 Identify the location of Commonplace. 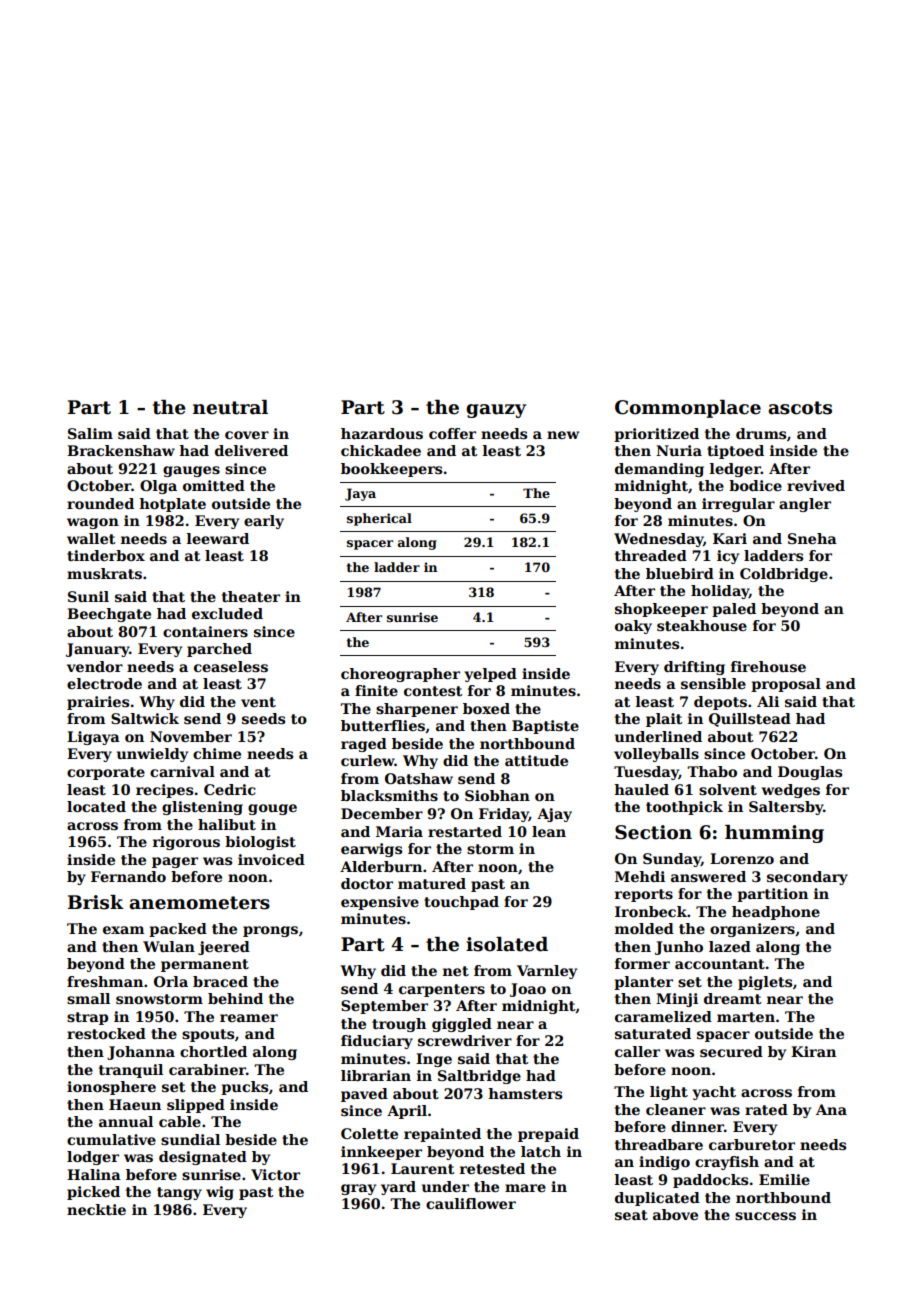
(688, 409).
